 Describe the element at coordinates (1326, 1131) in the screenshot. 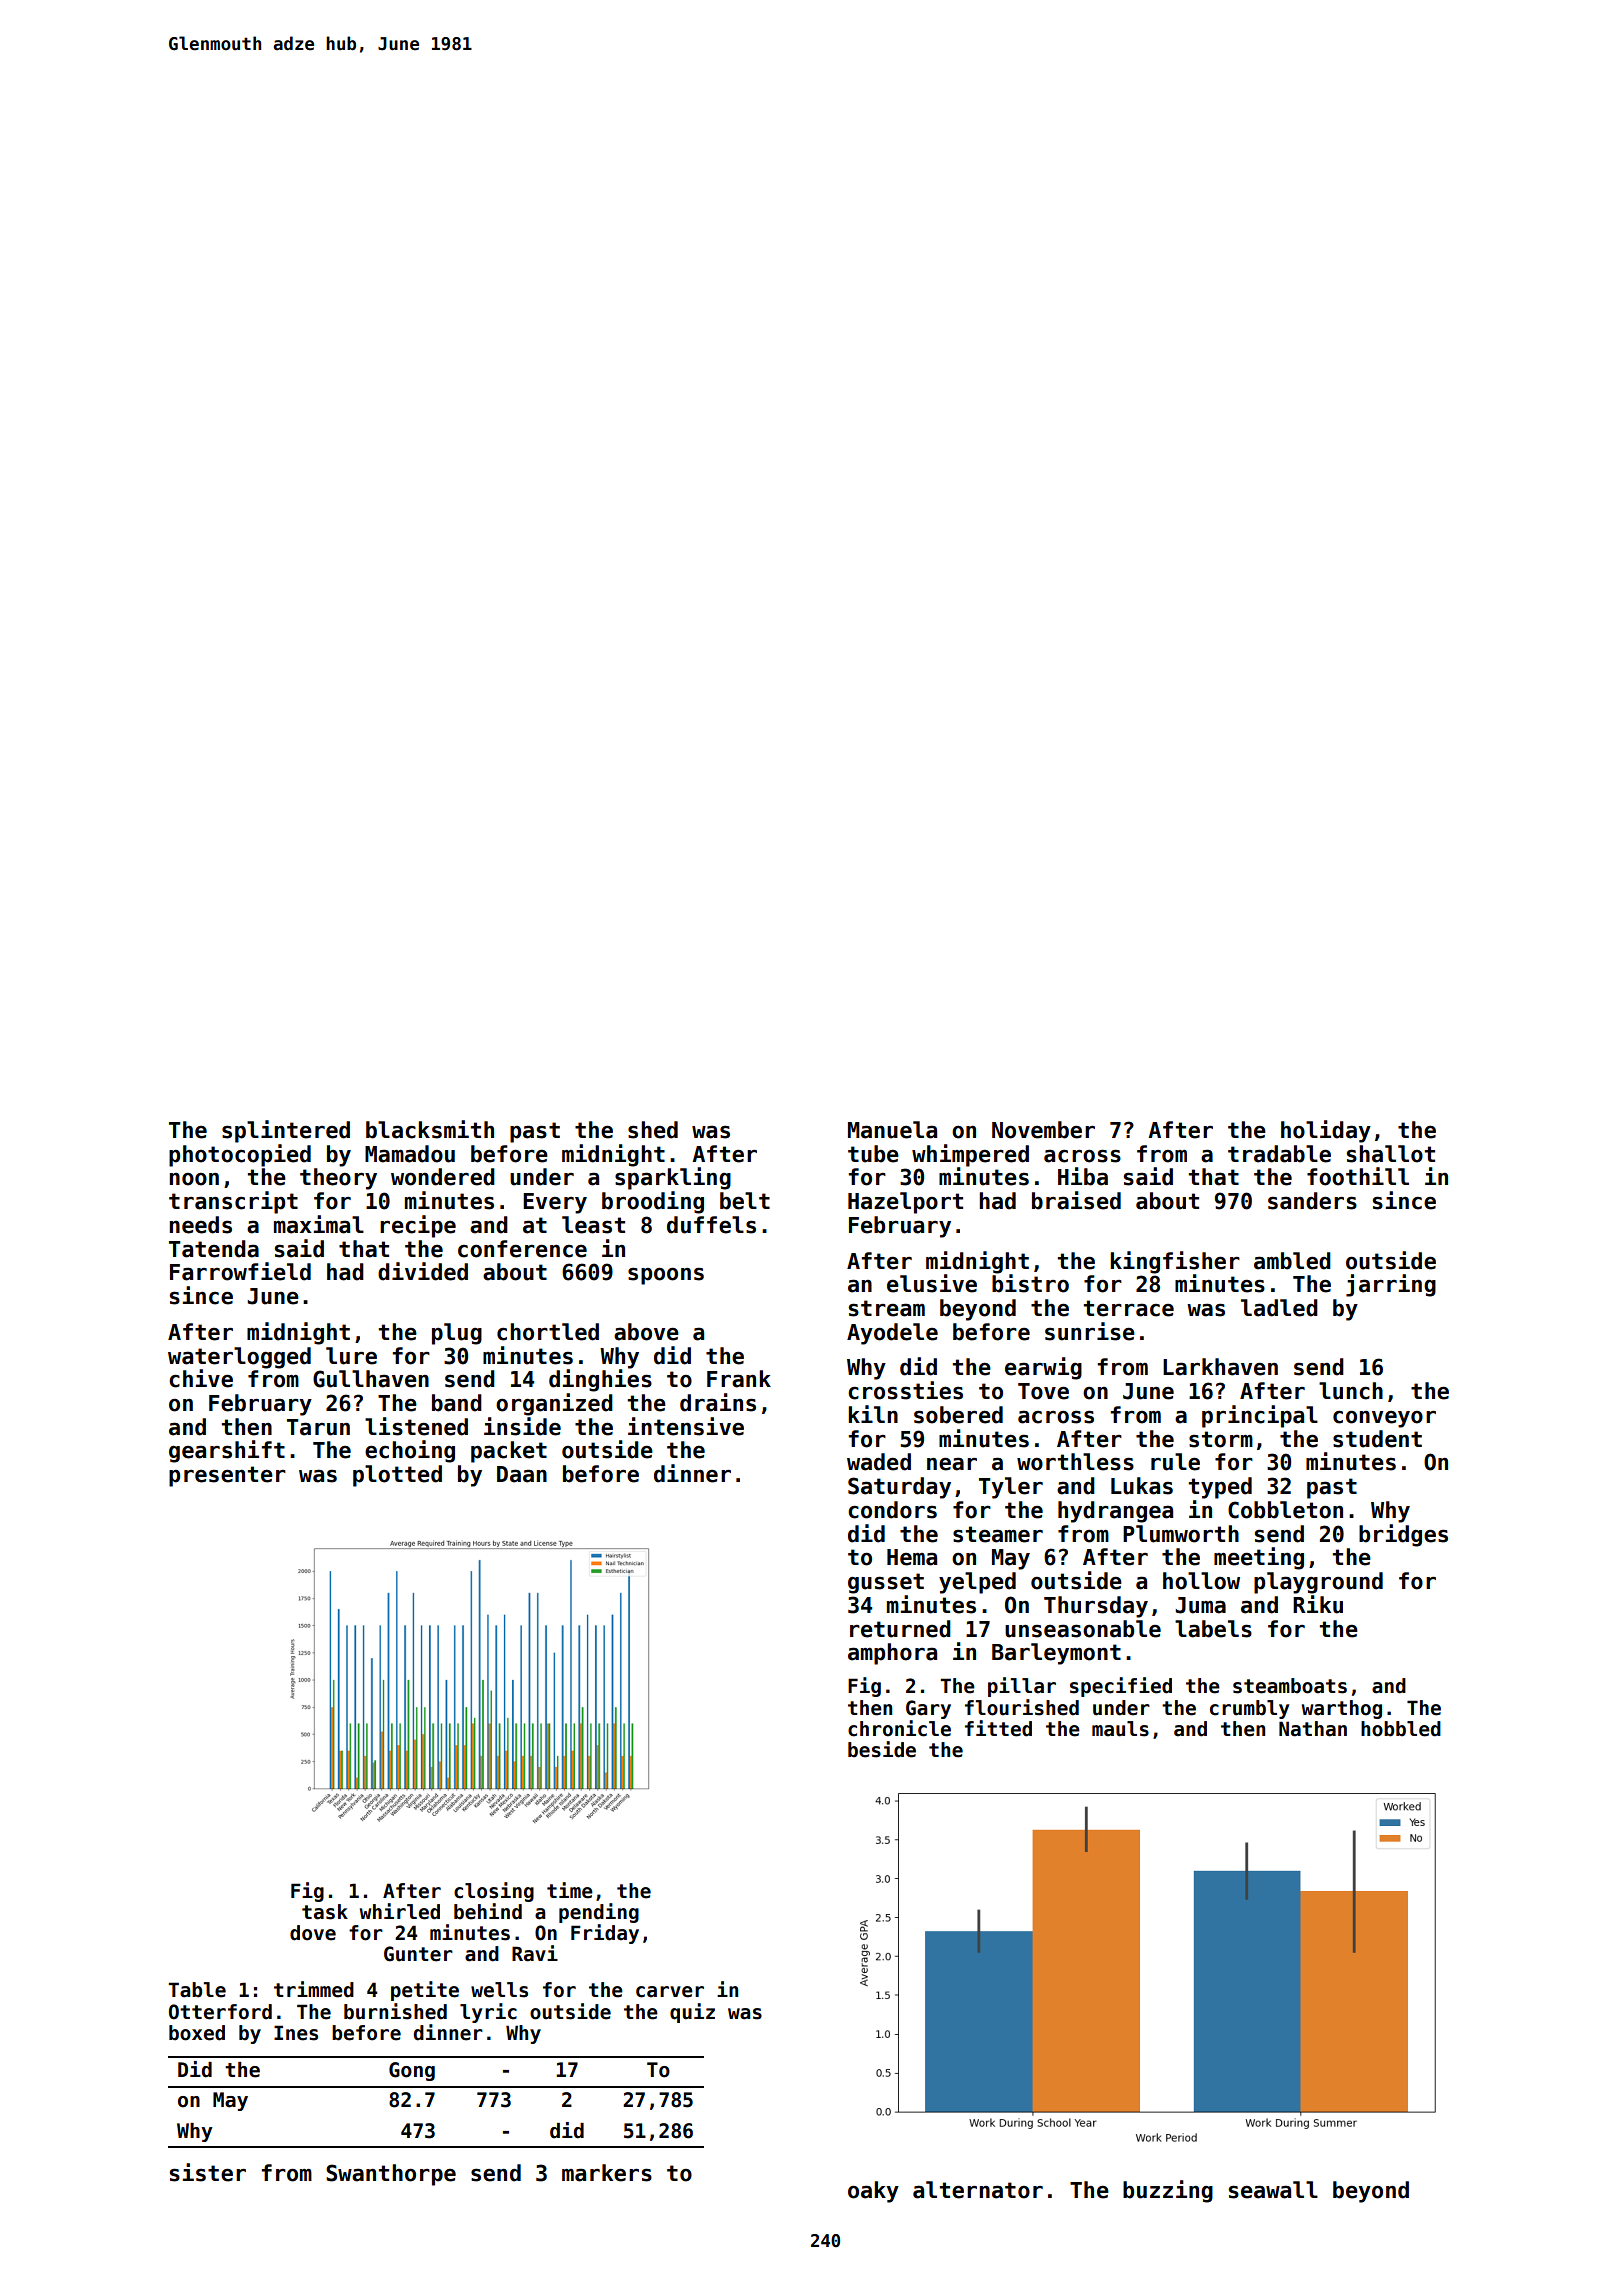

I see `holiday` at that location.
